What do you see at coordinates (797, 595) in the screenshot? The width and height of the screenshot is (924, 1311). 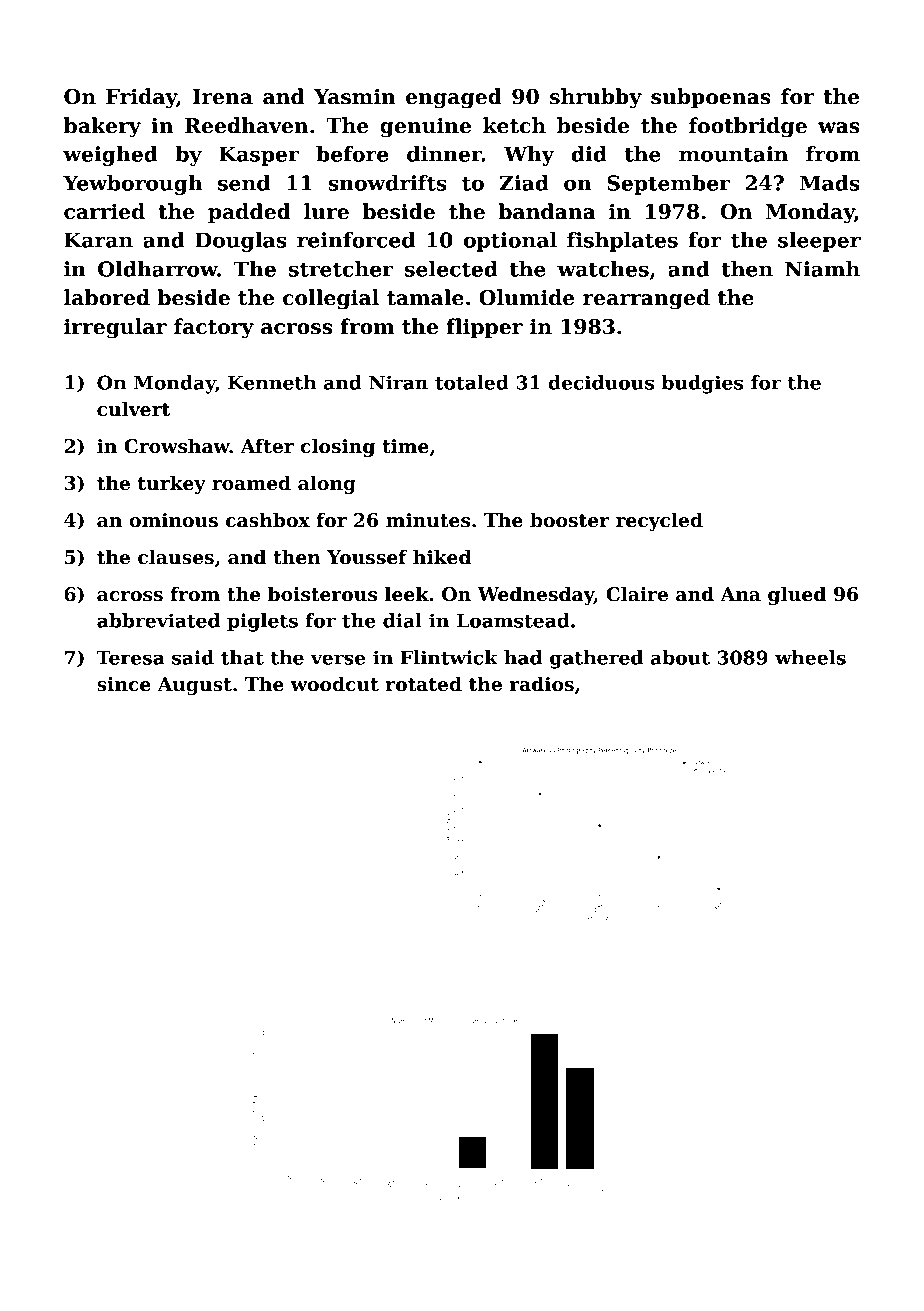 I see `glued` at bounding box center [797, 595].
